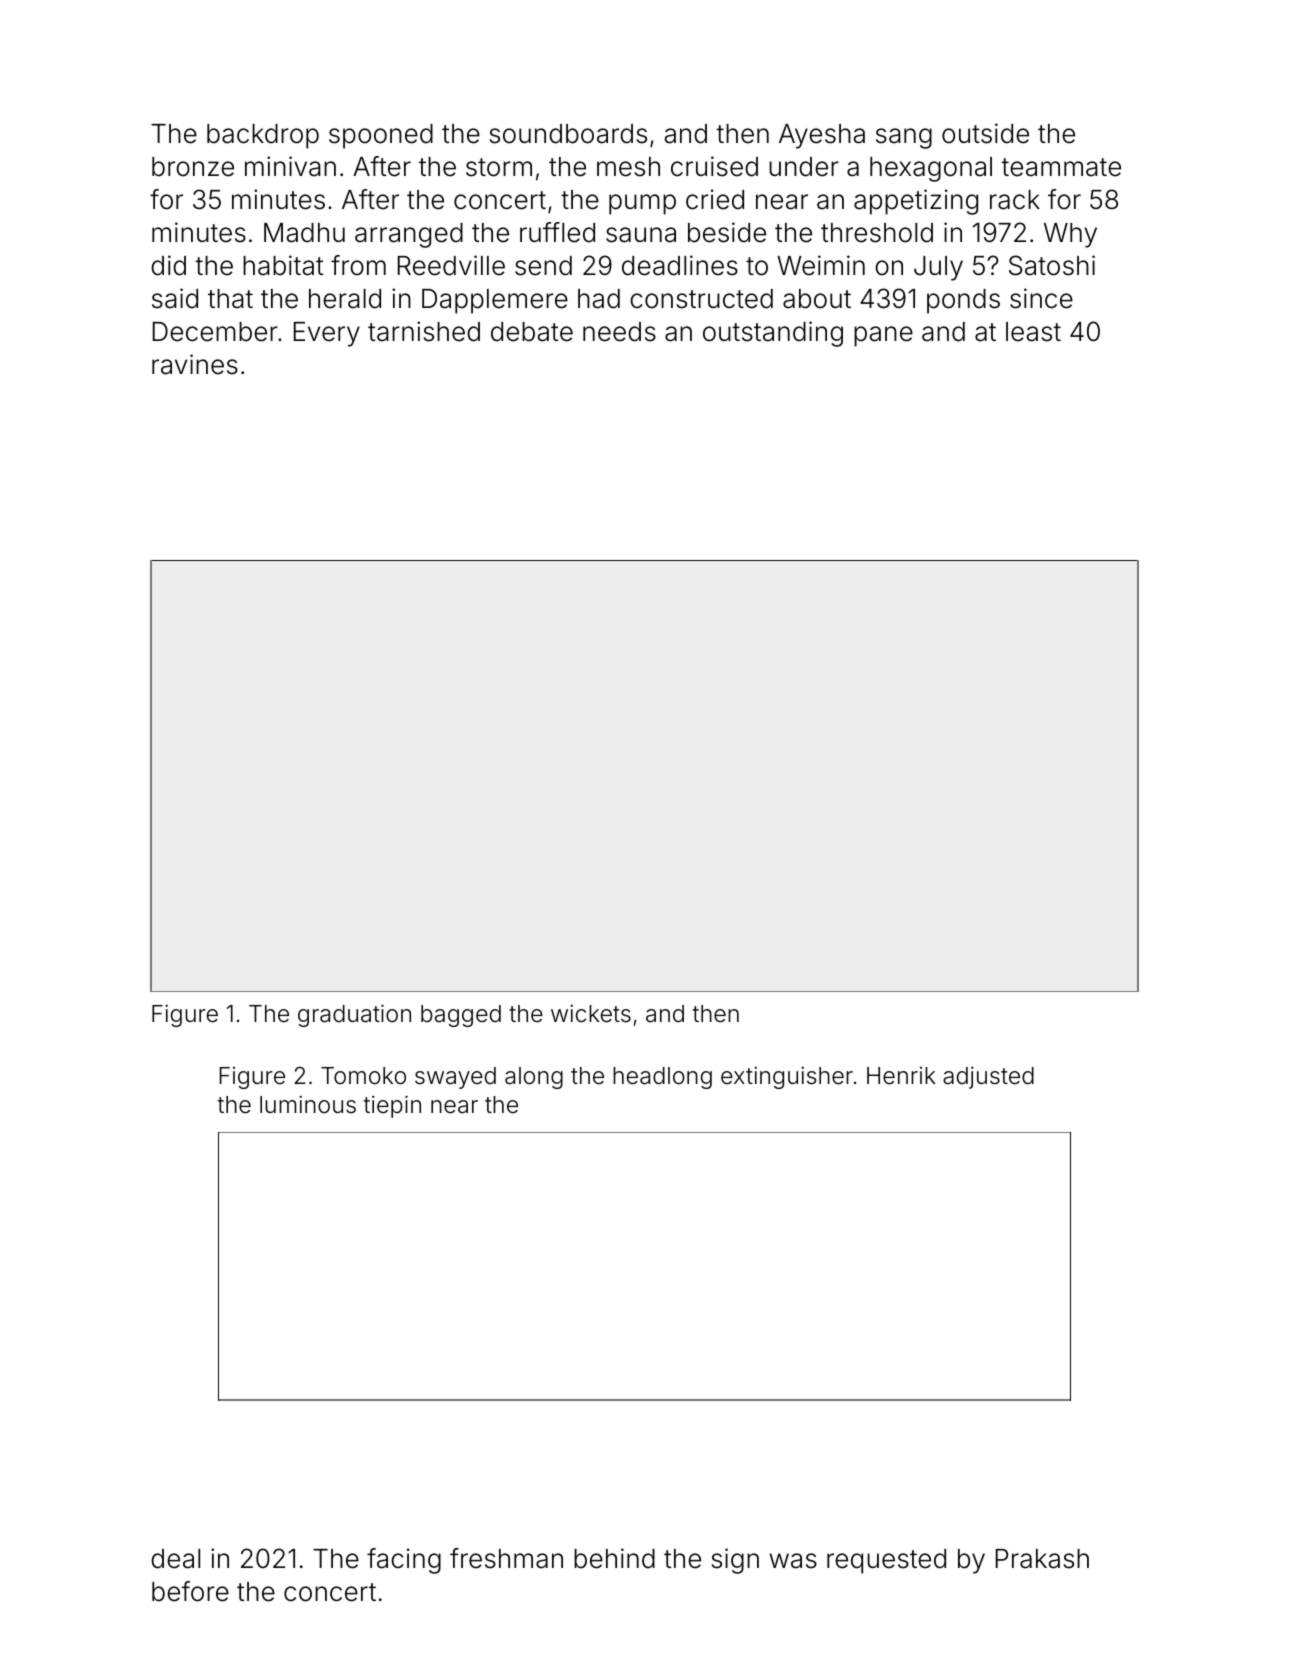 The image size is (1289, 1668). I want to click on graduation, so click(354, 1015).
